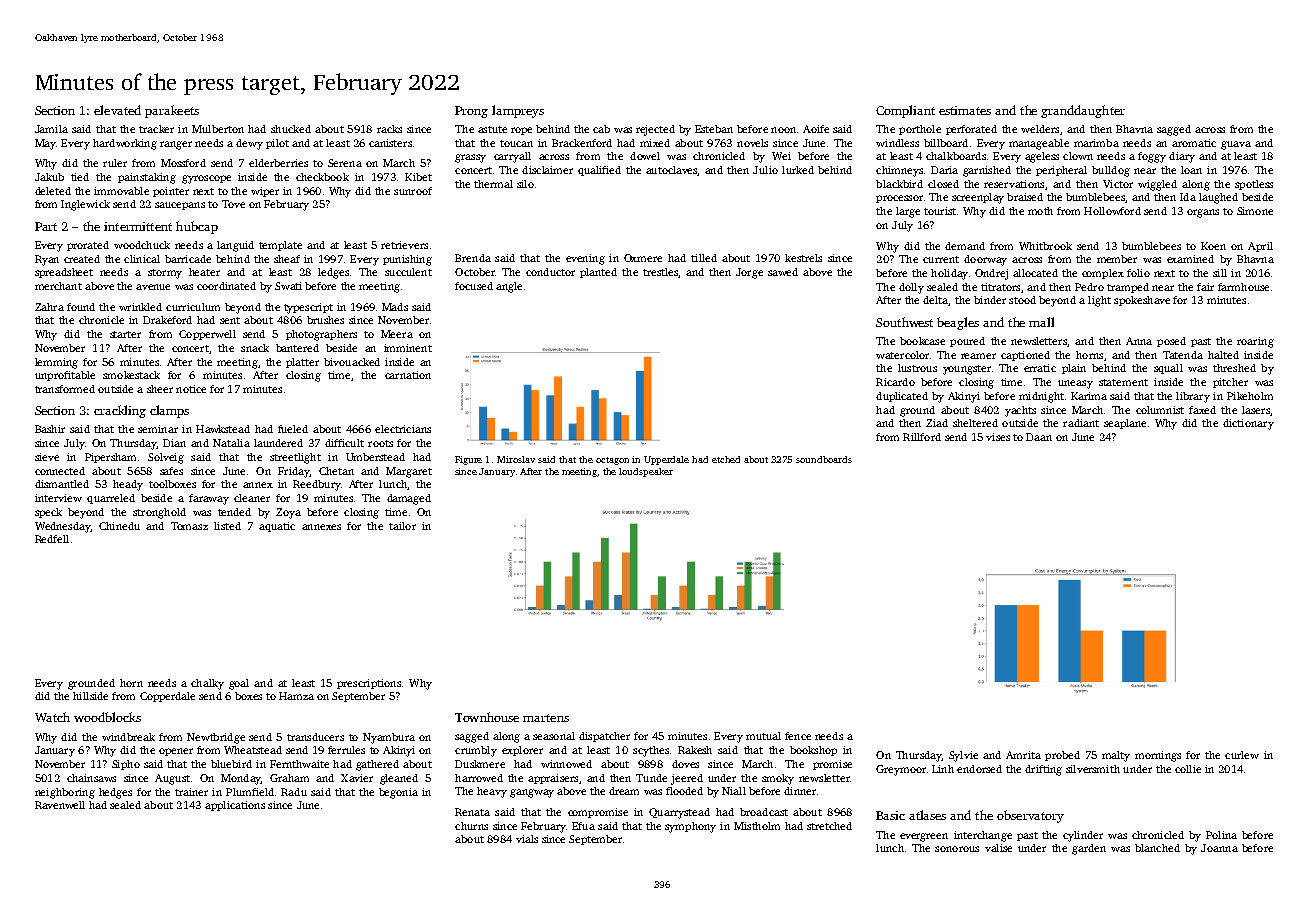  I want to click on duplicated, so click(902, 397).
